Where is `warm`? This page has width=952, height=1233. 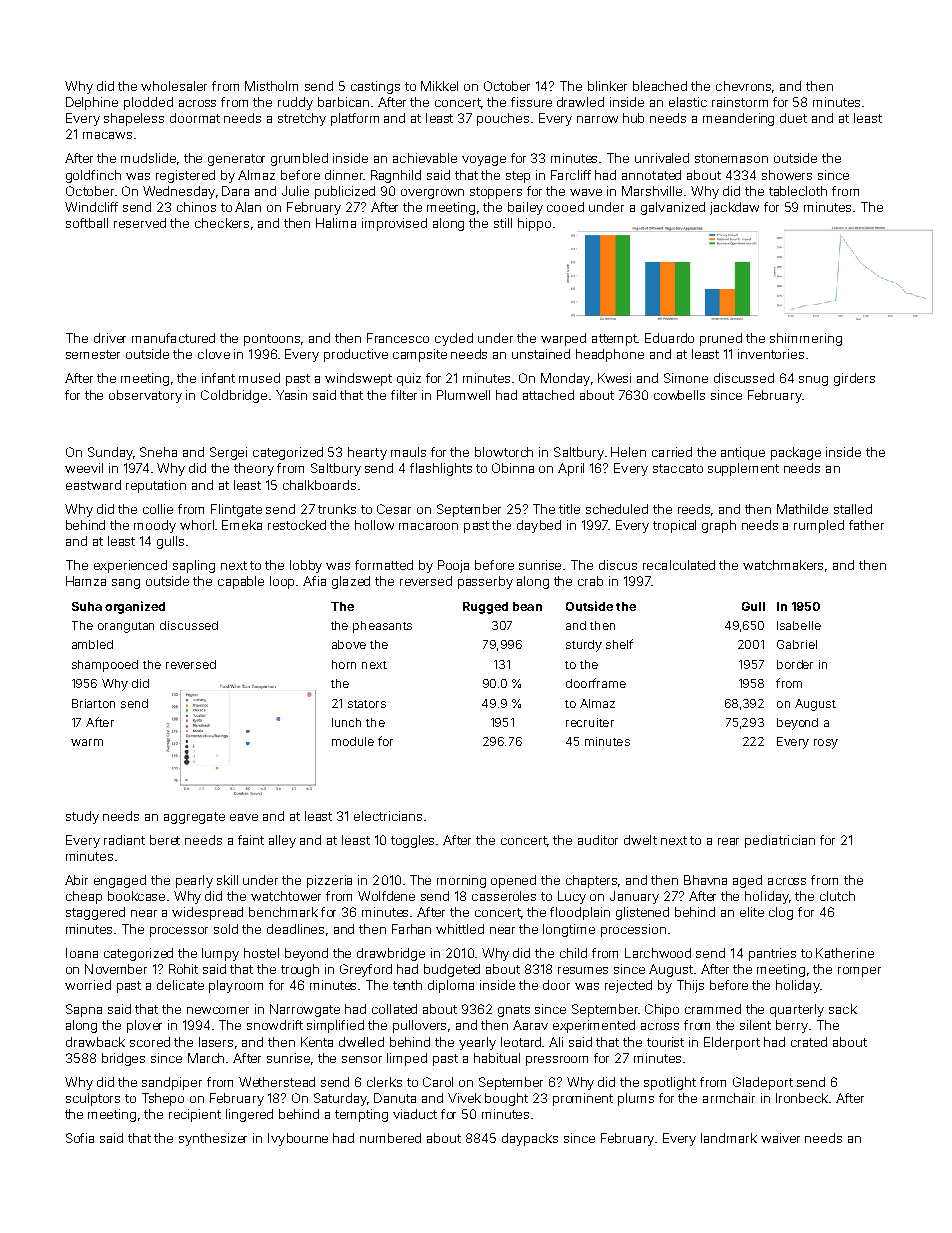 warm is located at coordinates (87, 742).
